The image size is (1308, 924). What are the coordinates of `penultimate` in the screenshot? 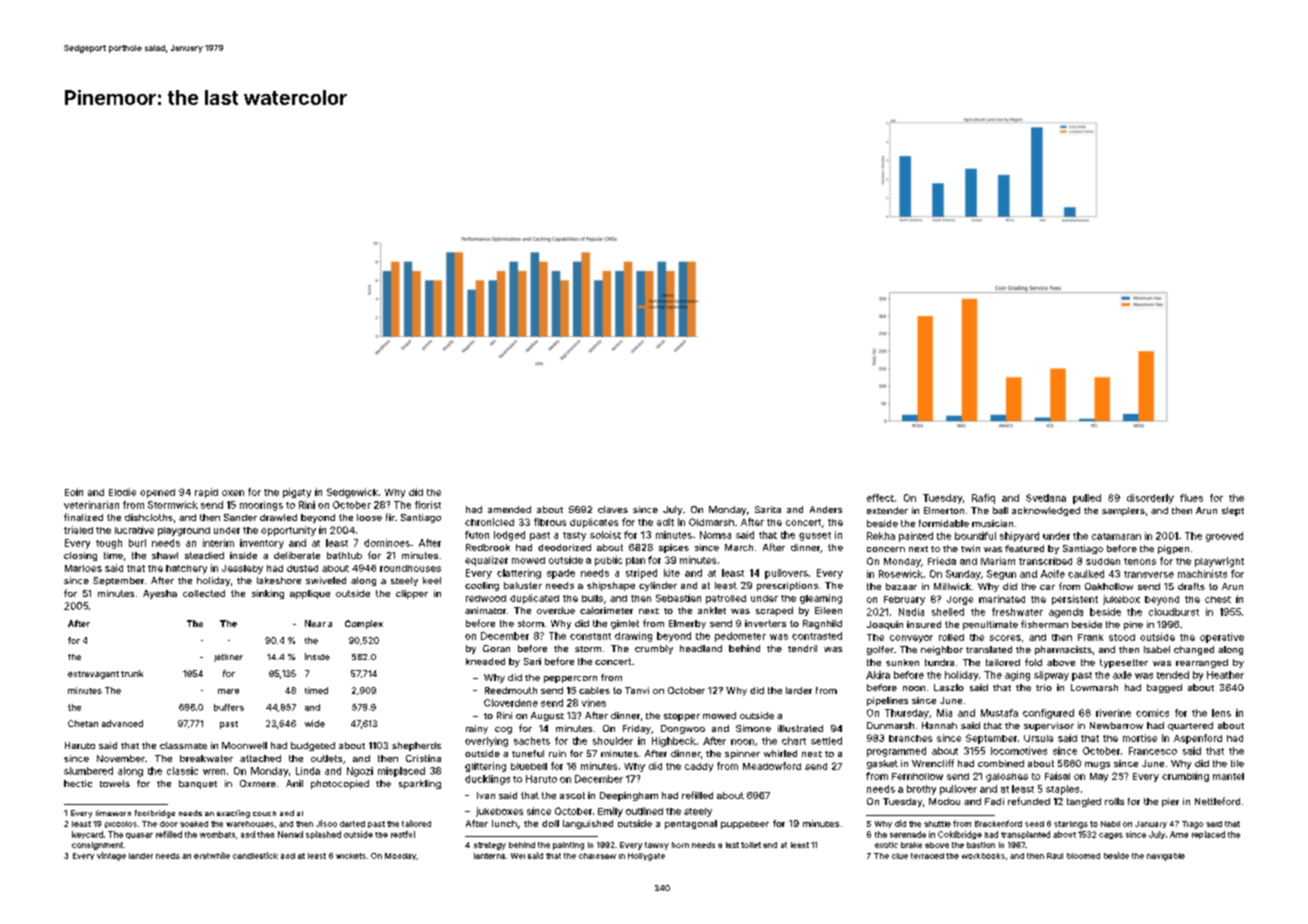 It's located at (990, 625).
